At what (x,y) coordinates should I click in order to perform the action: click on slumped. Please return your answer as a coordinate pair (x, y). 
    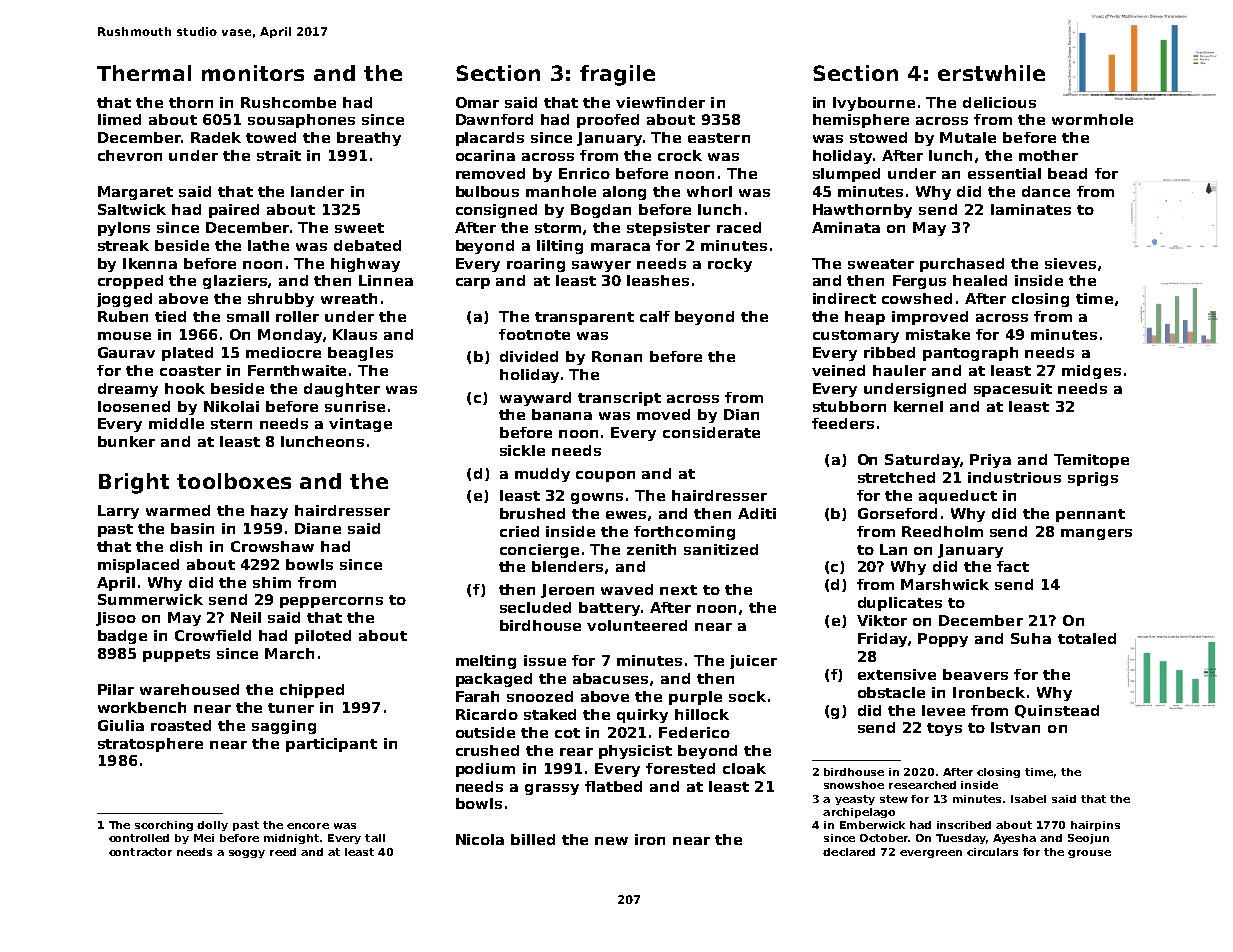
    Looking at the image, I should click on (846, 175).
